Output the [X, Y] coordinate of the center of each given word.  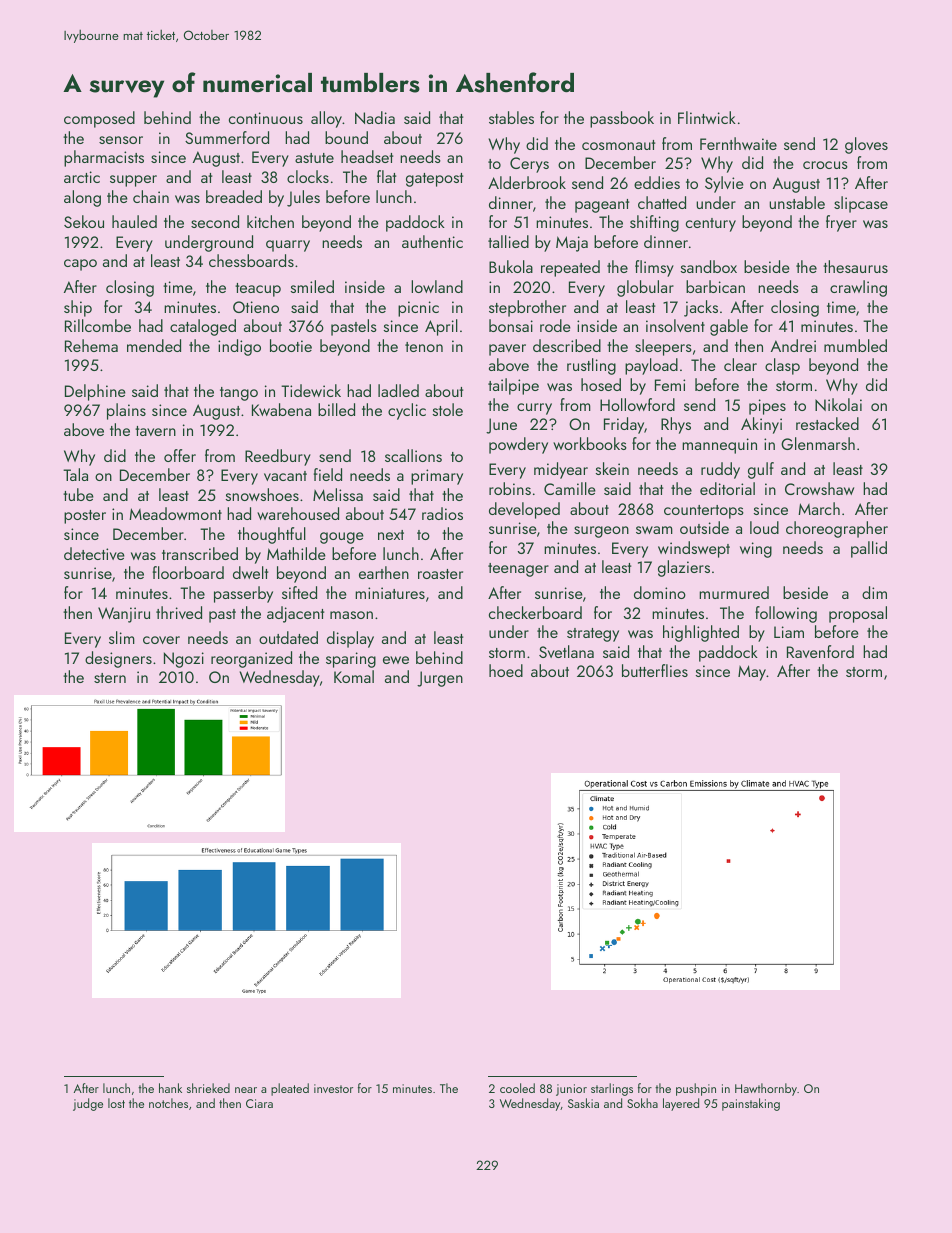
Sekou [84, 221]
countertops [704, 512]
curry [534, 409]
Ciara [259, 1103]
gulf [761, 470]
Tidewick [311, 390]
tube [78, 494]
